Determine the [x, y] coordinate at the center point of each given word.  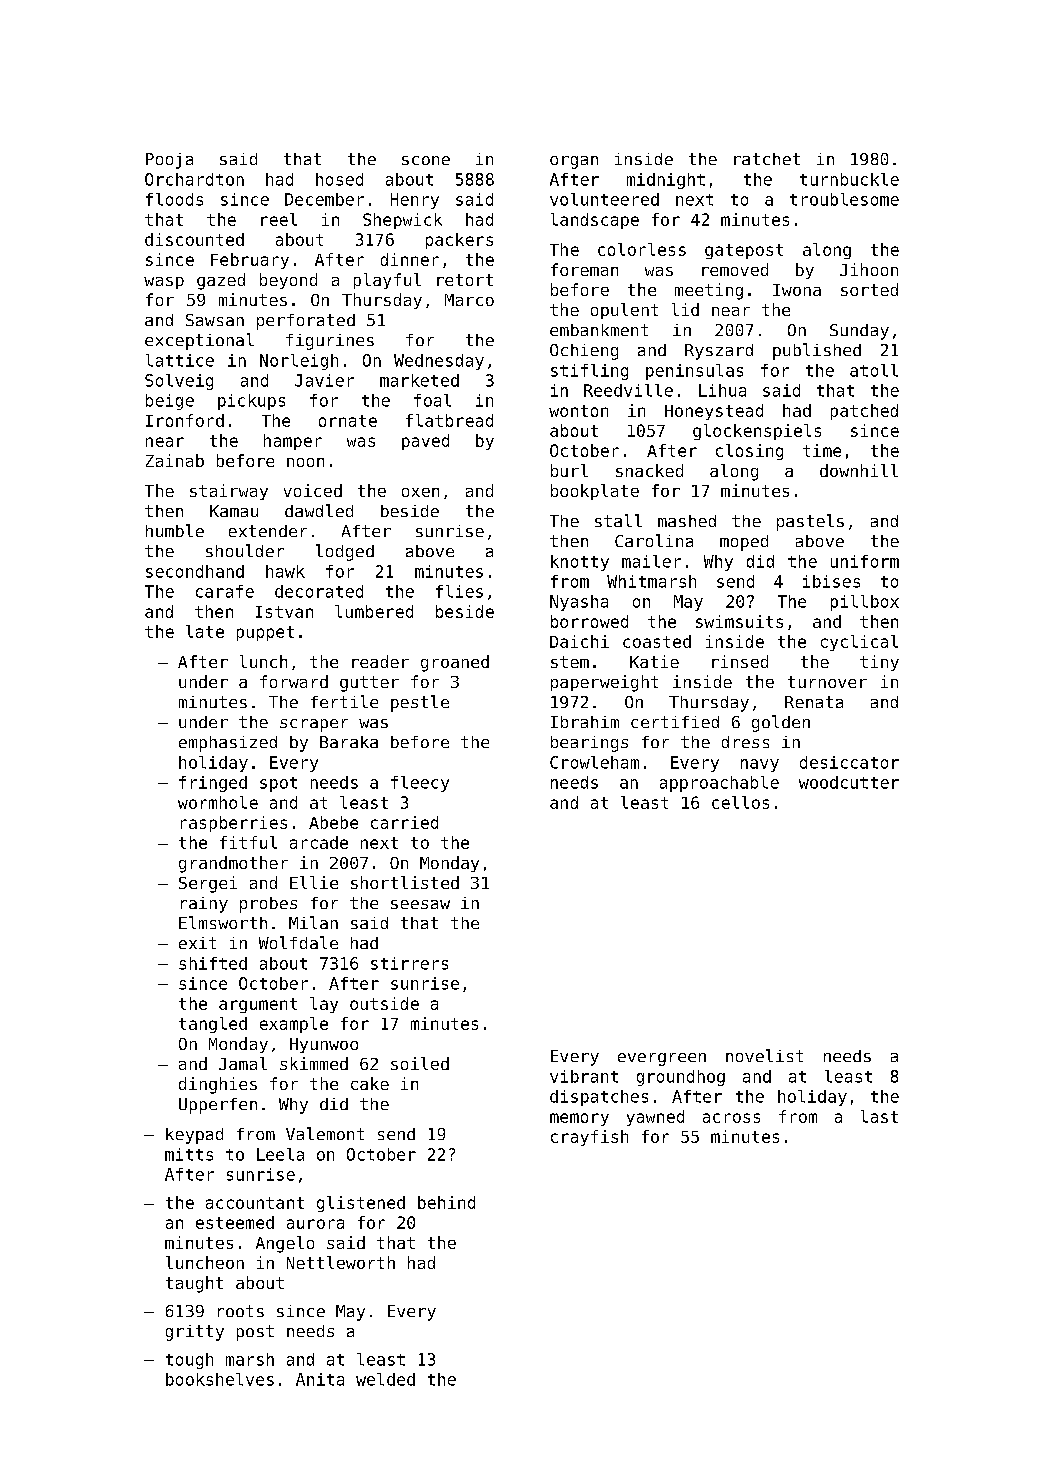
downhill [859, 470]
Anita [320, 1379]
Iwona [797, 290]
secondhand [195, 571]
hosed [339, 179]
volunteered [604, 199]
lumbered [374, 611]
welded [385, 1379]
